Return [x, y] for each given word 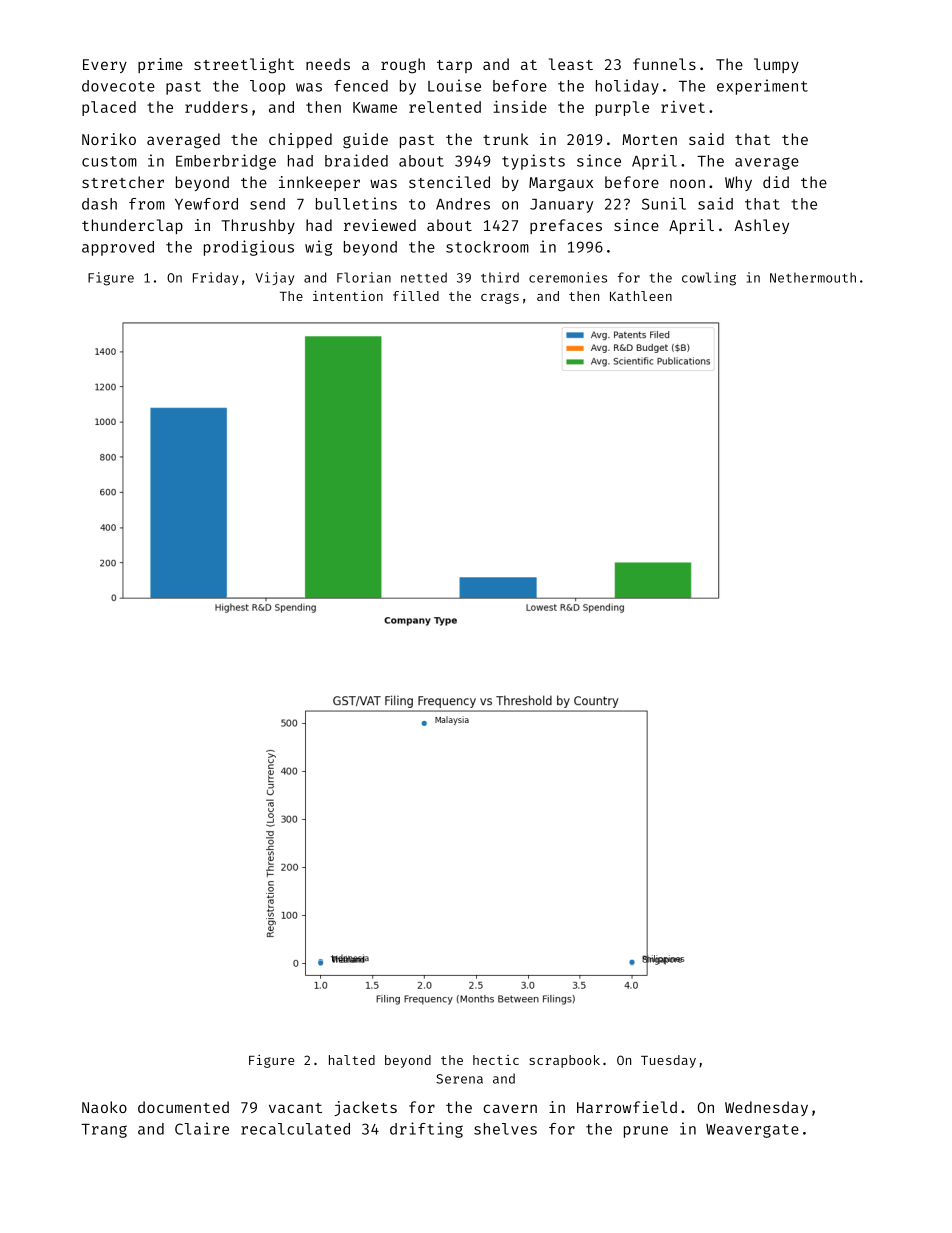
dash [99, 204]
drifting [426, 1130]
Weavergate [752, 1131]
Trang [104, 1131]
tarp [454, 66]
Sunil [664, 203]
